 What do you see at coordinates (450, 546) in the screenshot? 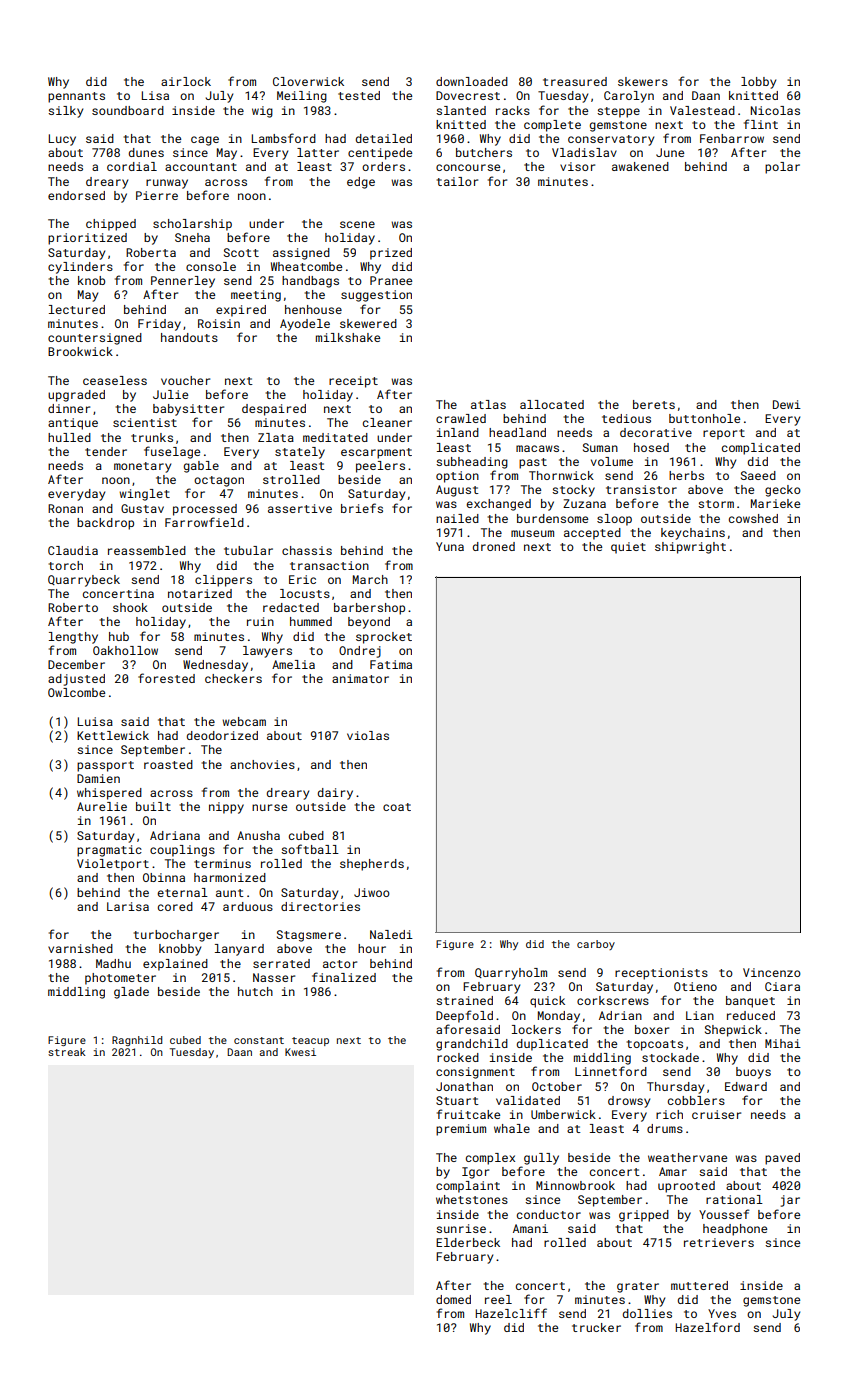
I see `Yuna` at bounding box center [450, 546].
